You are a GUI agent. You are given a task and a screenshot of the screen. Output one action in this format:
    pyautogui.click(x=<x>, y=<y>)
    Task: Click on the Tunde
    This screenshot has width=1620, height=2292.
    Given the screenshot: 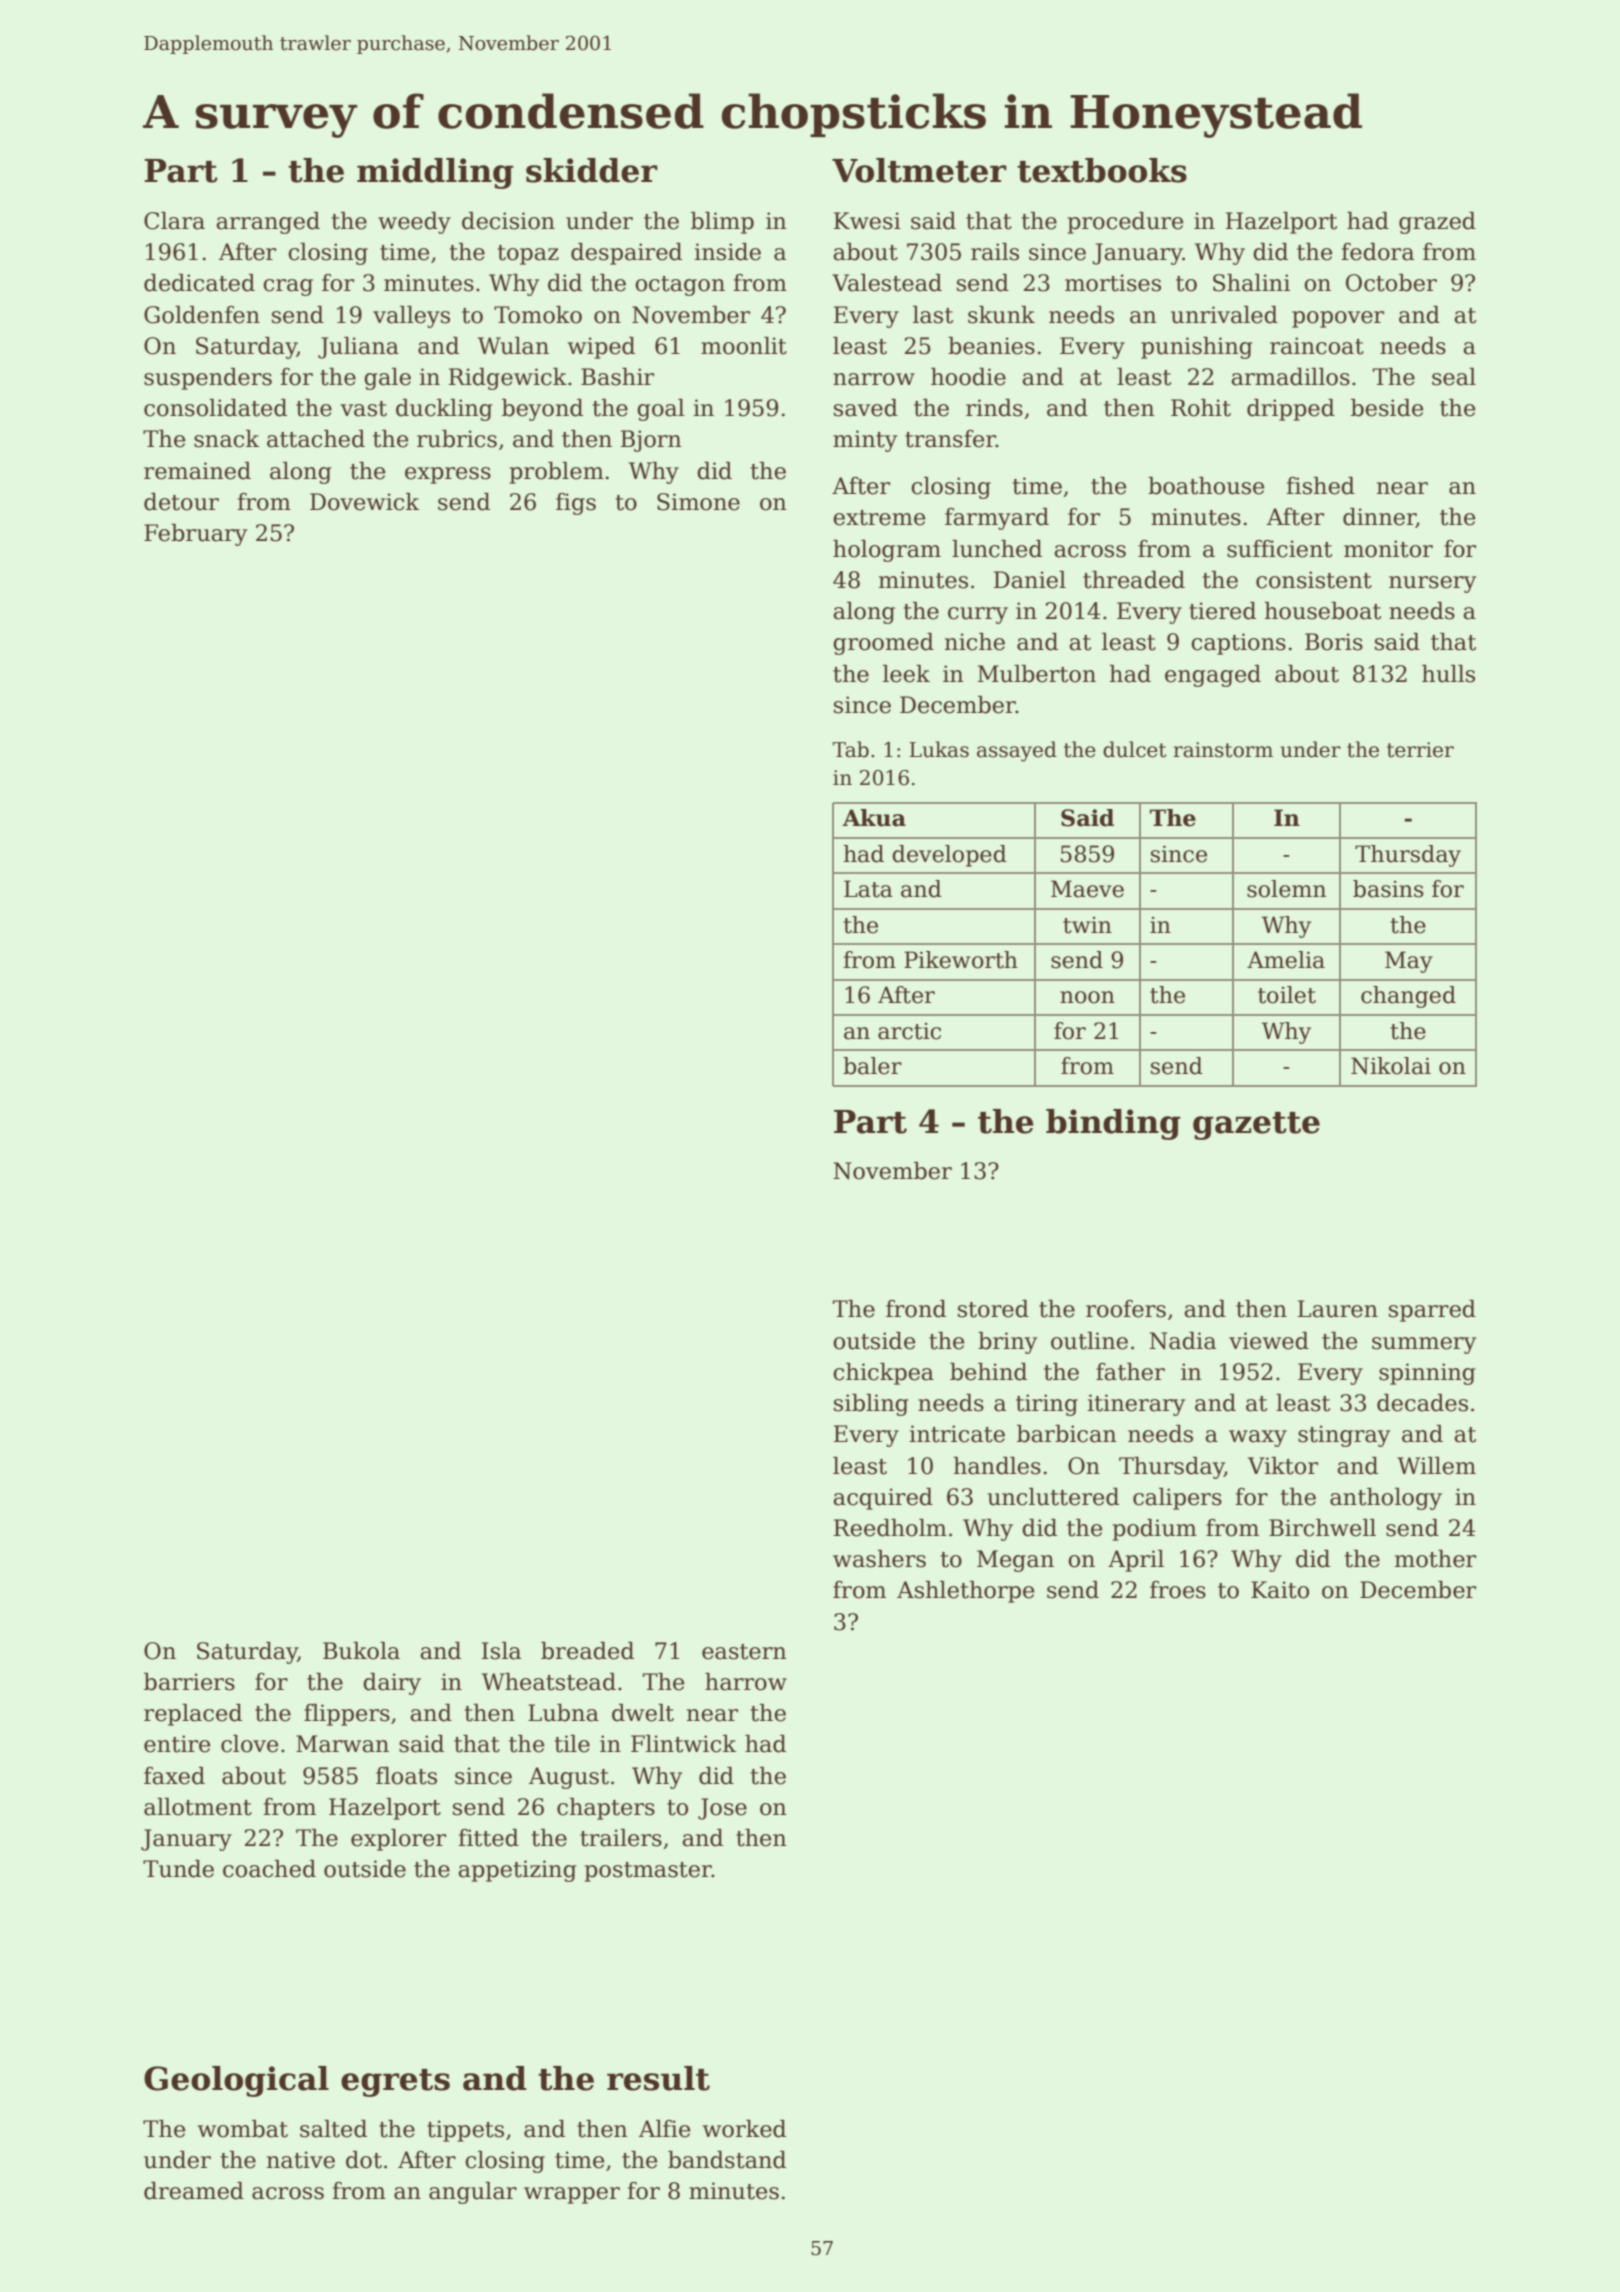 What is the action you would take?
    pyautogui.click(x=178, y=1869)
